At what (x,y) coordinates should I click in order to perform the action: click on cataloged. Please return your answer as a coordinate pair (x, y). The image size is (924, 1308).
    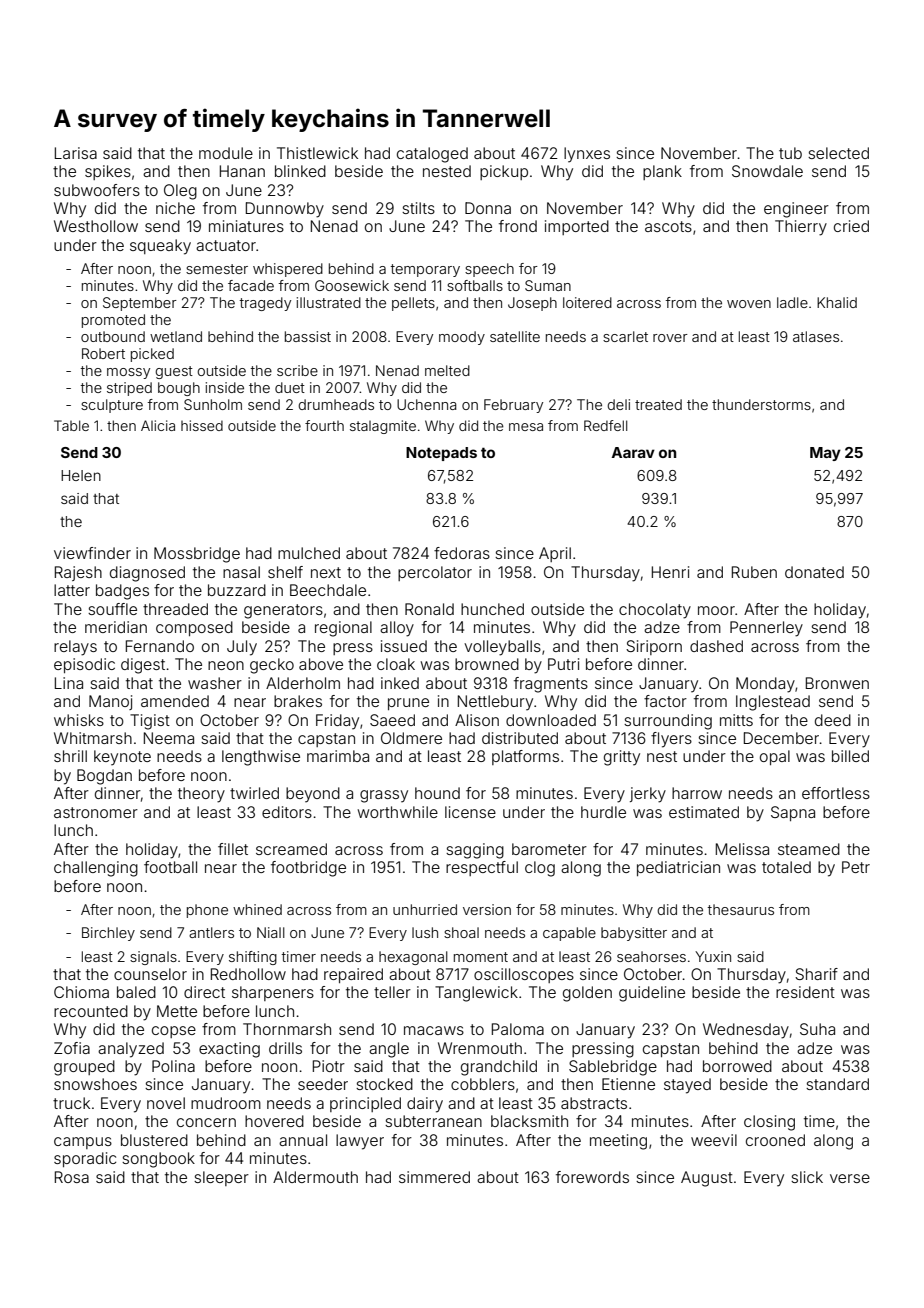
    Looking at the image, I should click on (432, 155).
